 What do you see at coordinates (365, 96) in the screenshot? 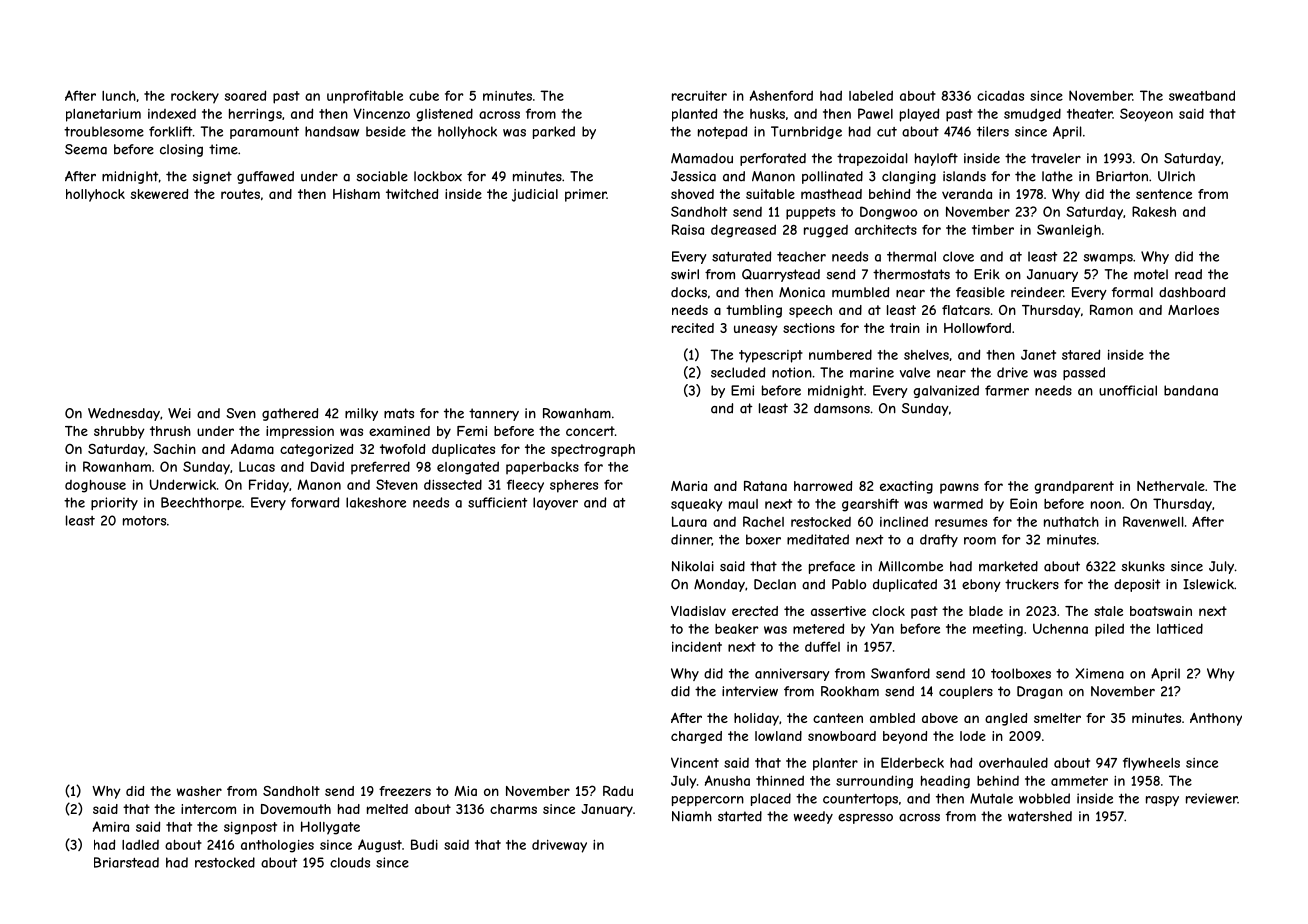
I see `unprofitable` at bounding box center [365, 96].
